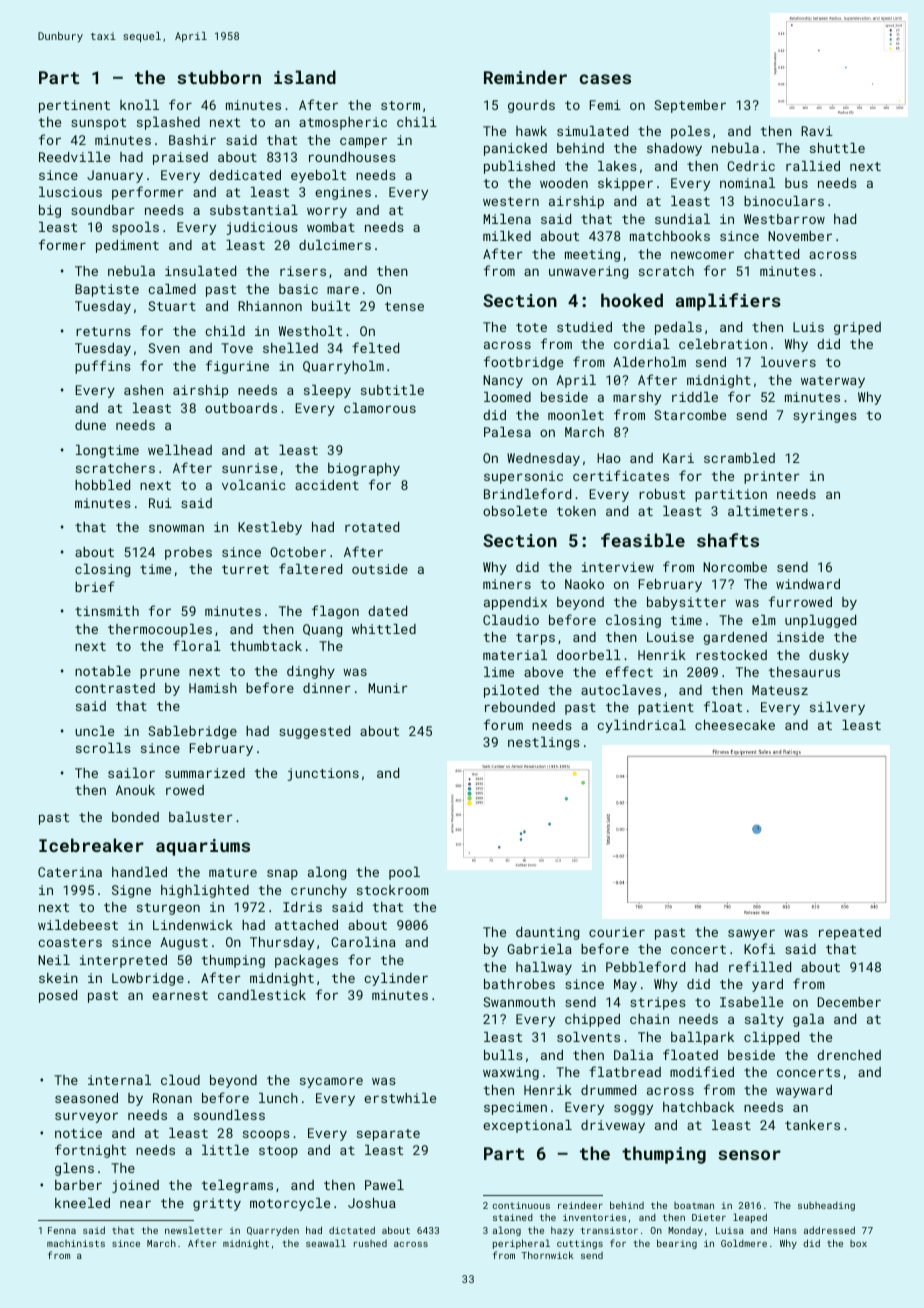  Describe the element at coordinates (858, 1243) in the screenshot. I see `box` at that location.
